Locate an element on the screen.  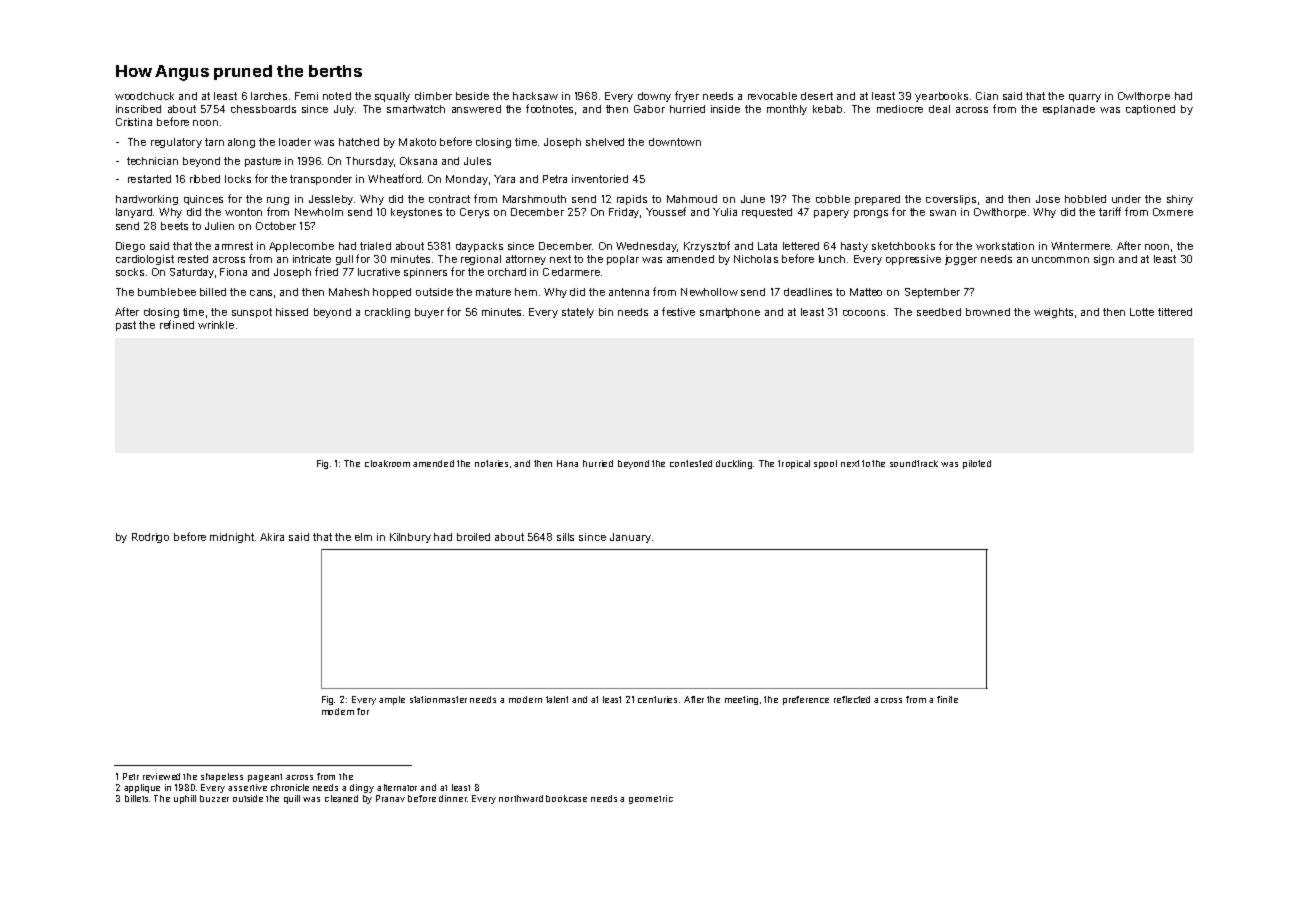
refined is located at coordinates (177, 324).
